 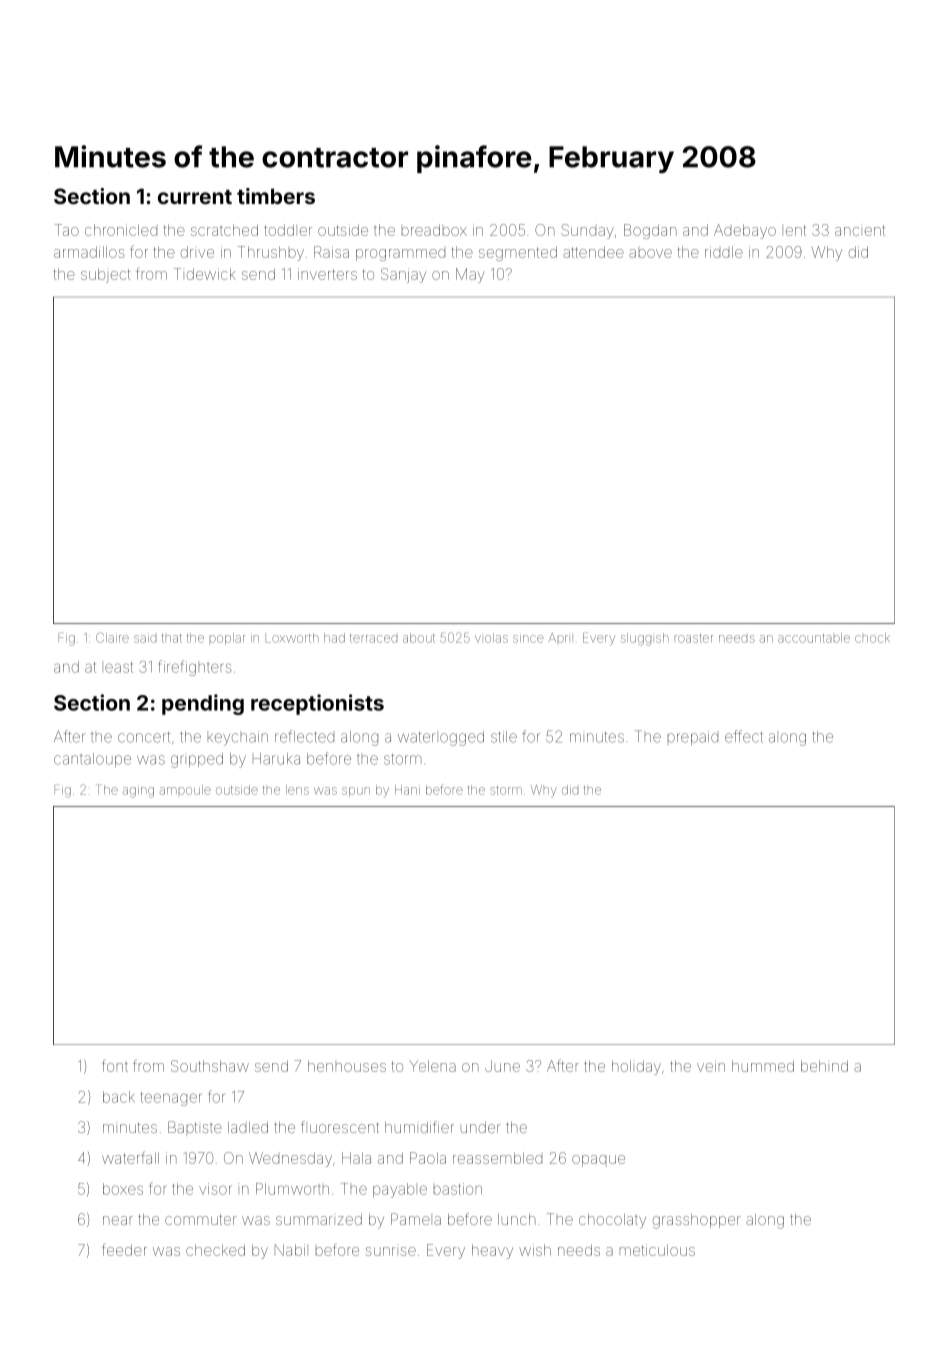 What do you see at coordinates (195, 197) in the screenshot?
I see `current` at bounding box center [195, 197].
